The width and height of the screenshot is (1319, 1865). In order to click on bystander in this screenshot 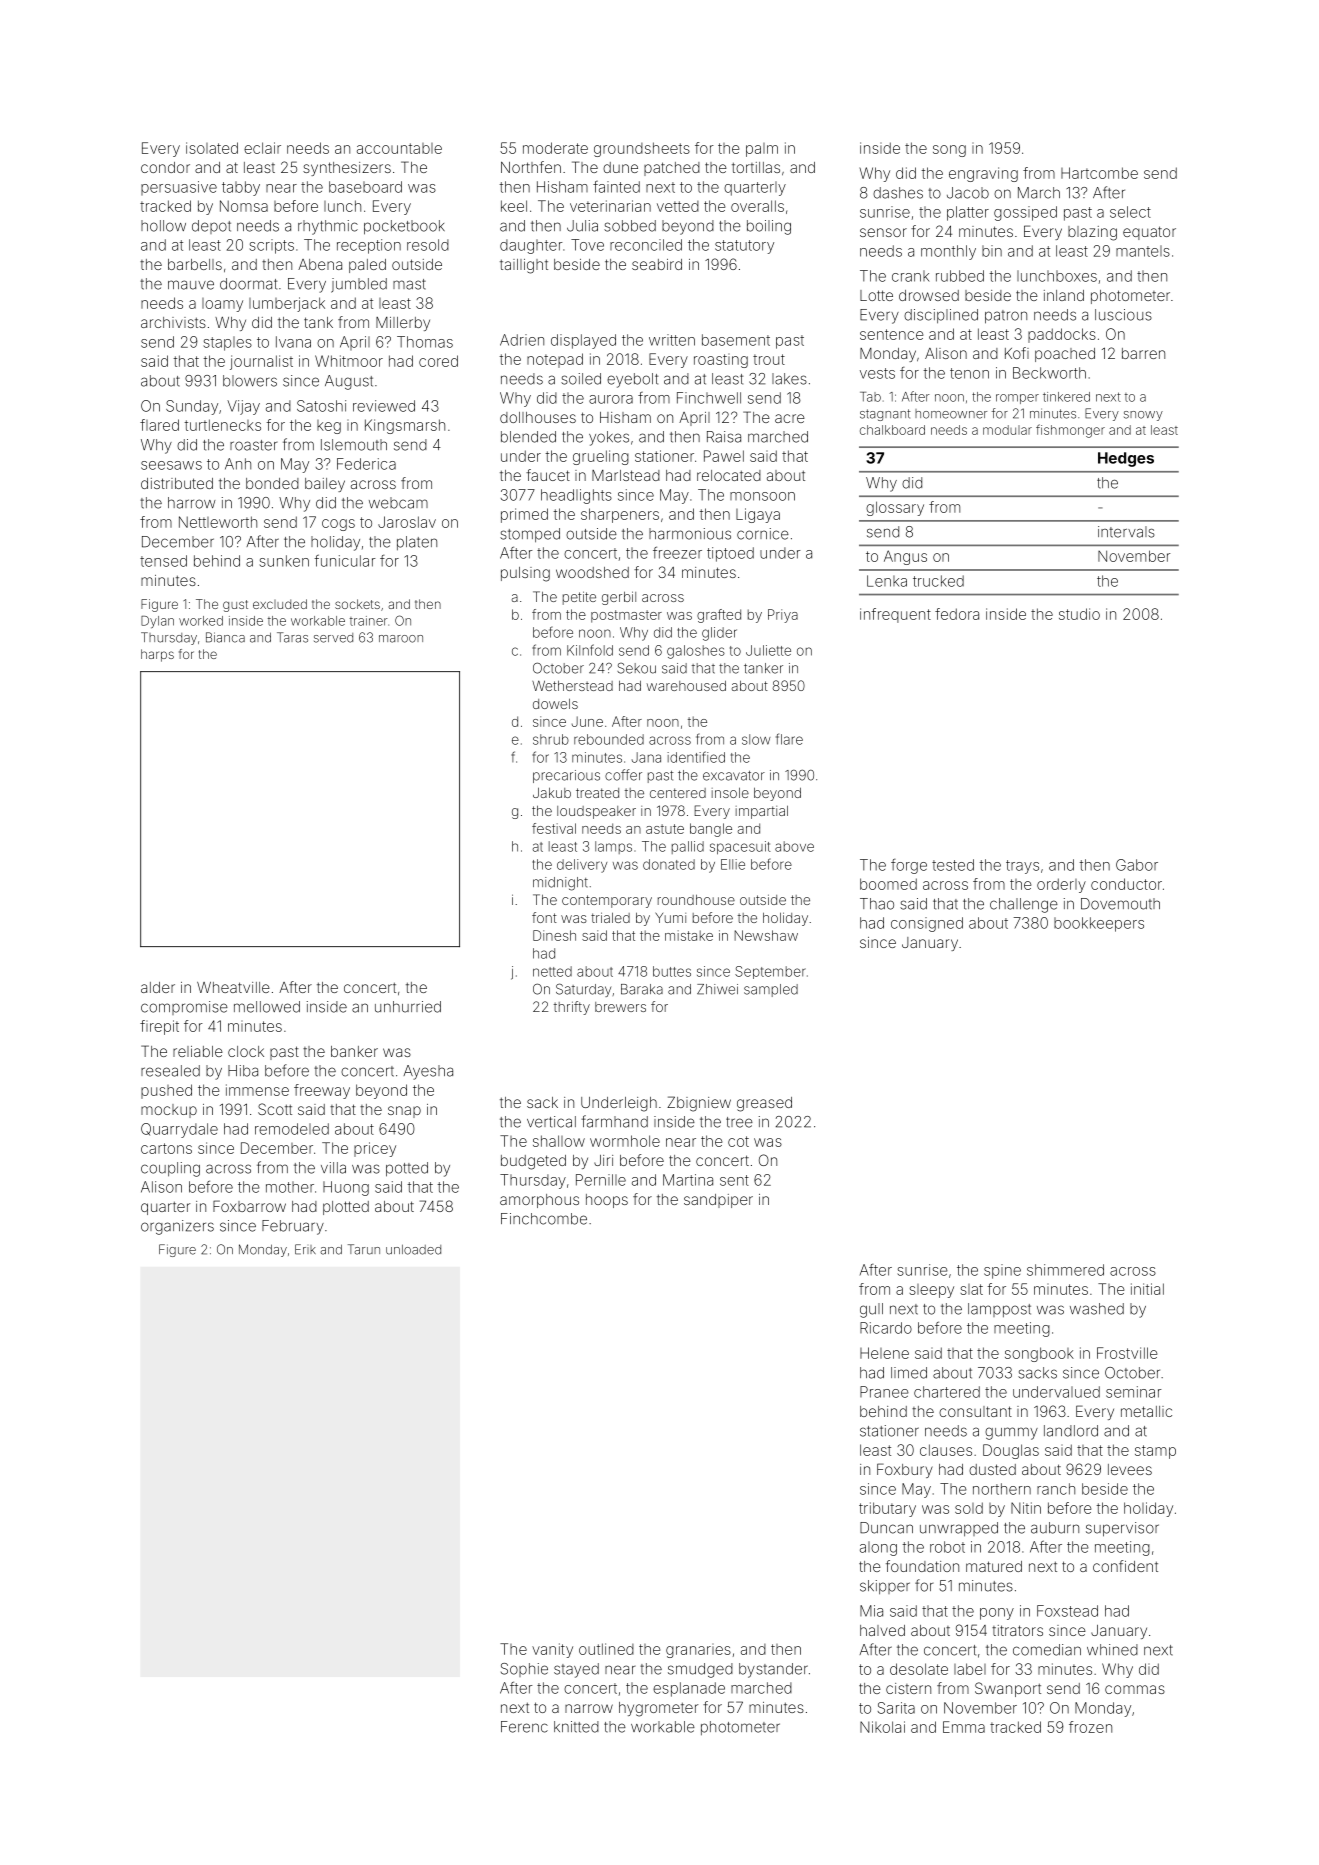, I will do `click(773, 1670)`.
